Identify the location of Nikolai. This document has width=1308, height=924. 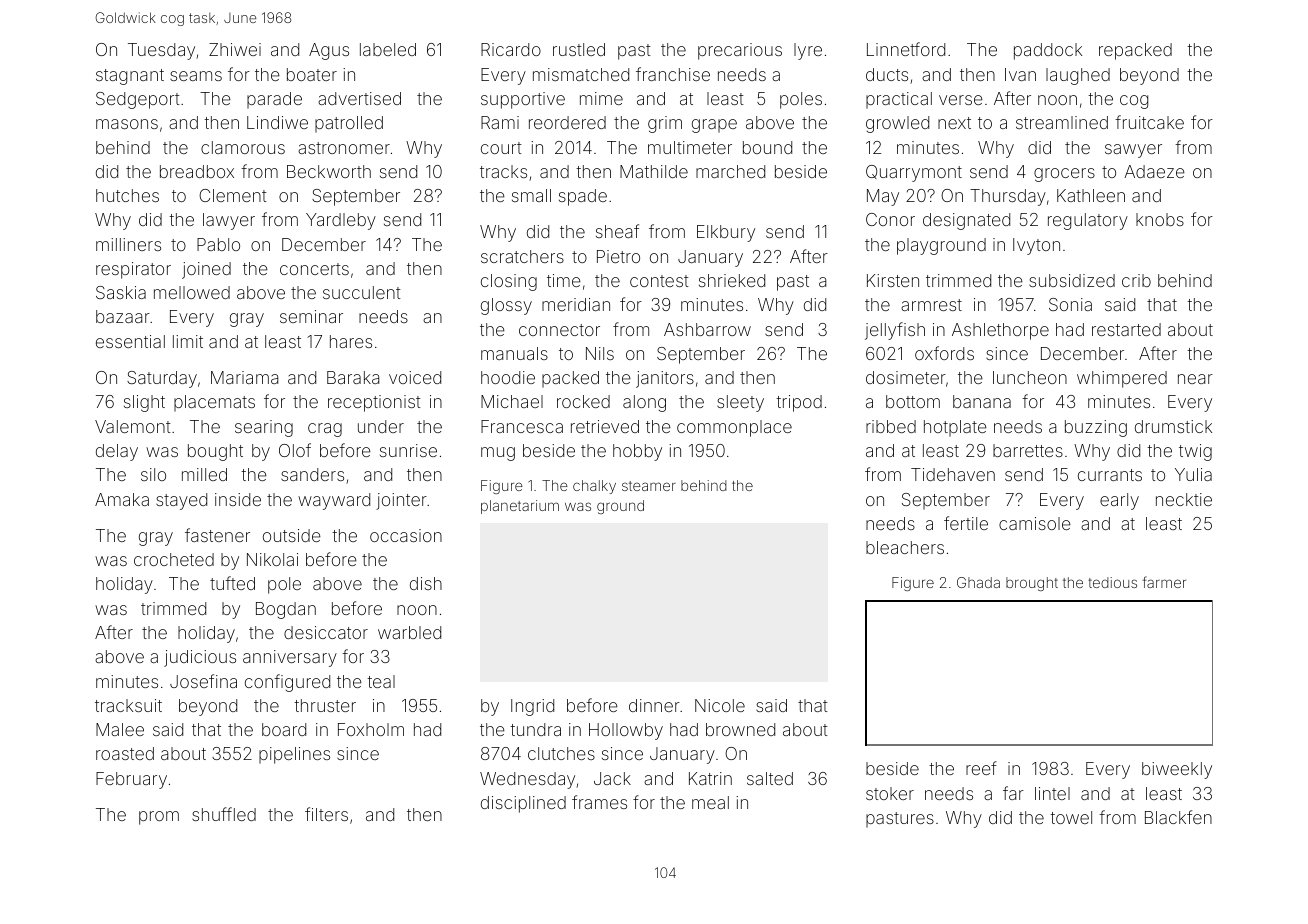
(272, 559).
